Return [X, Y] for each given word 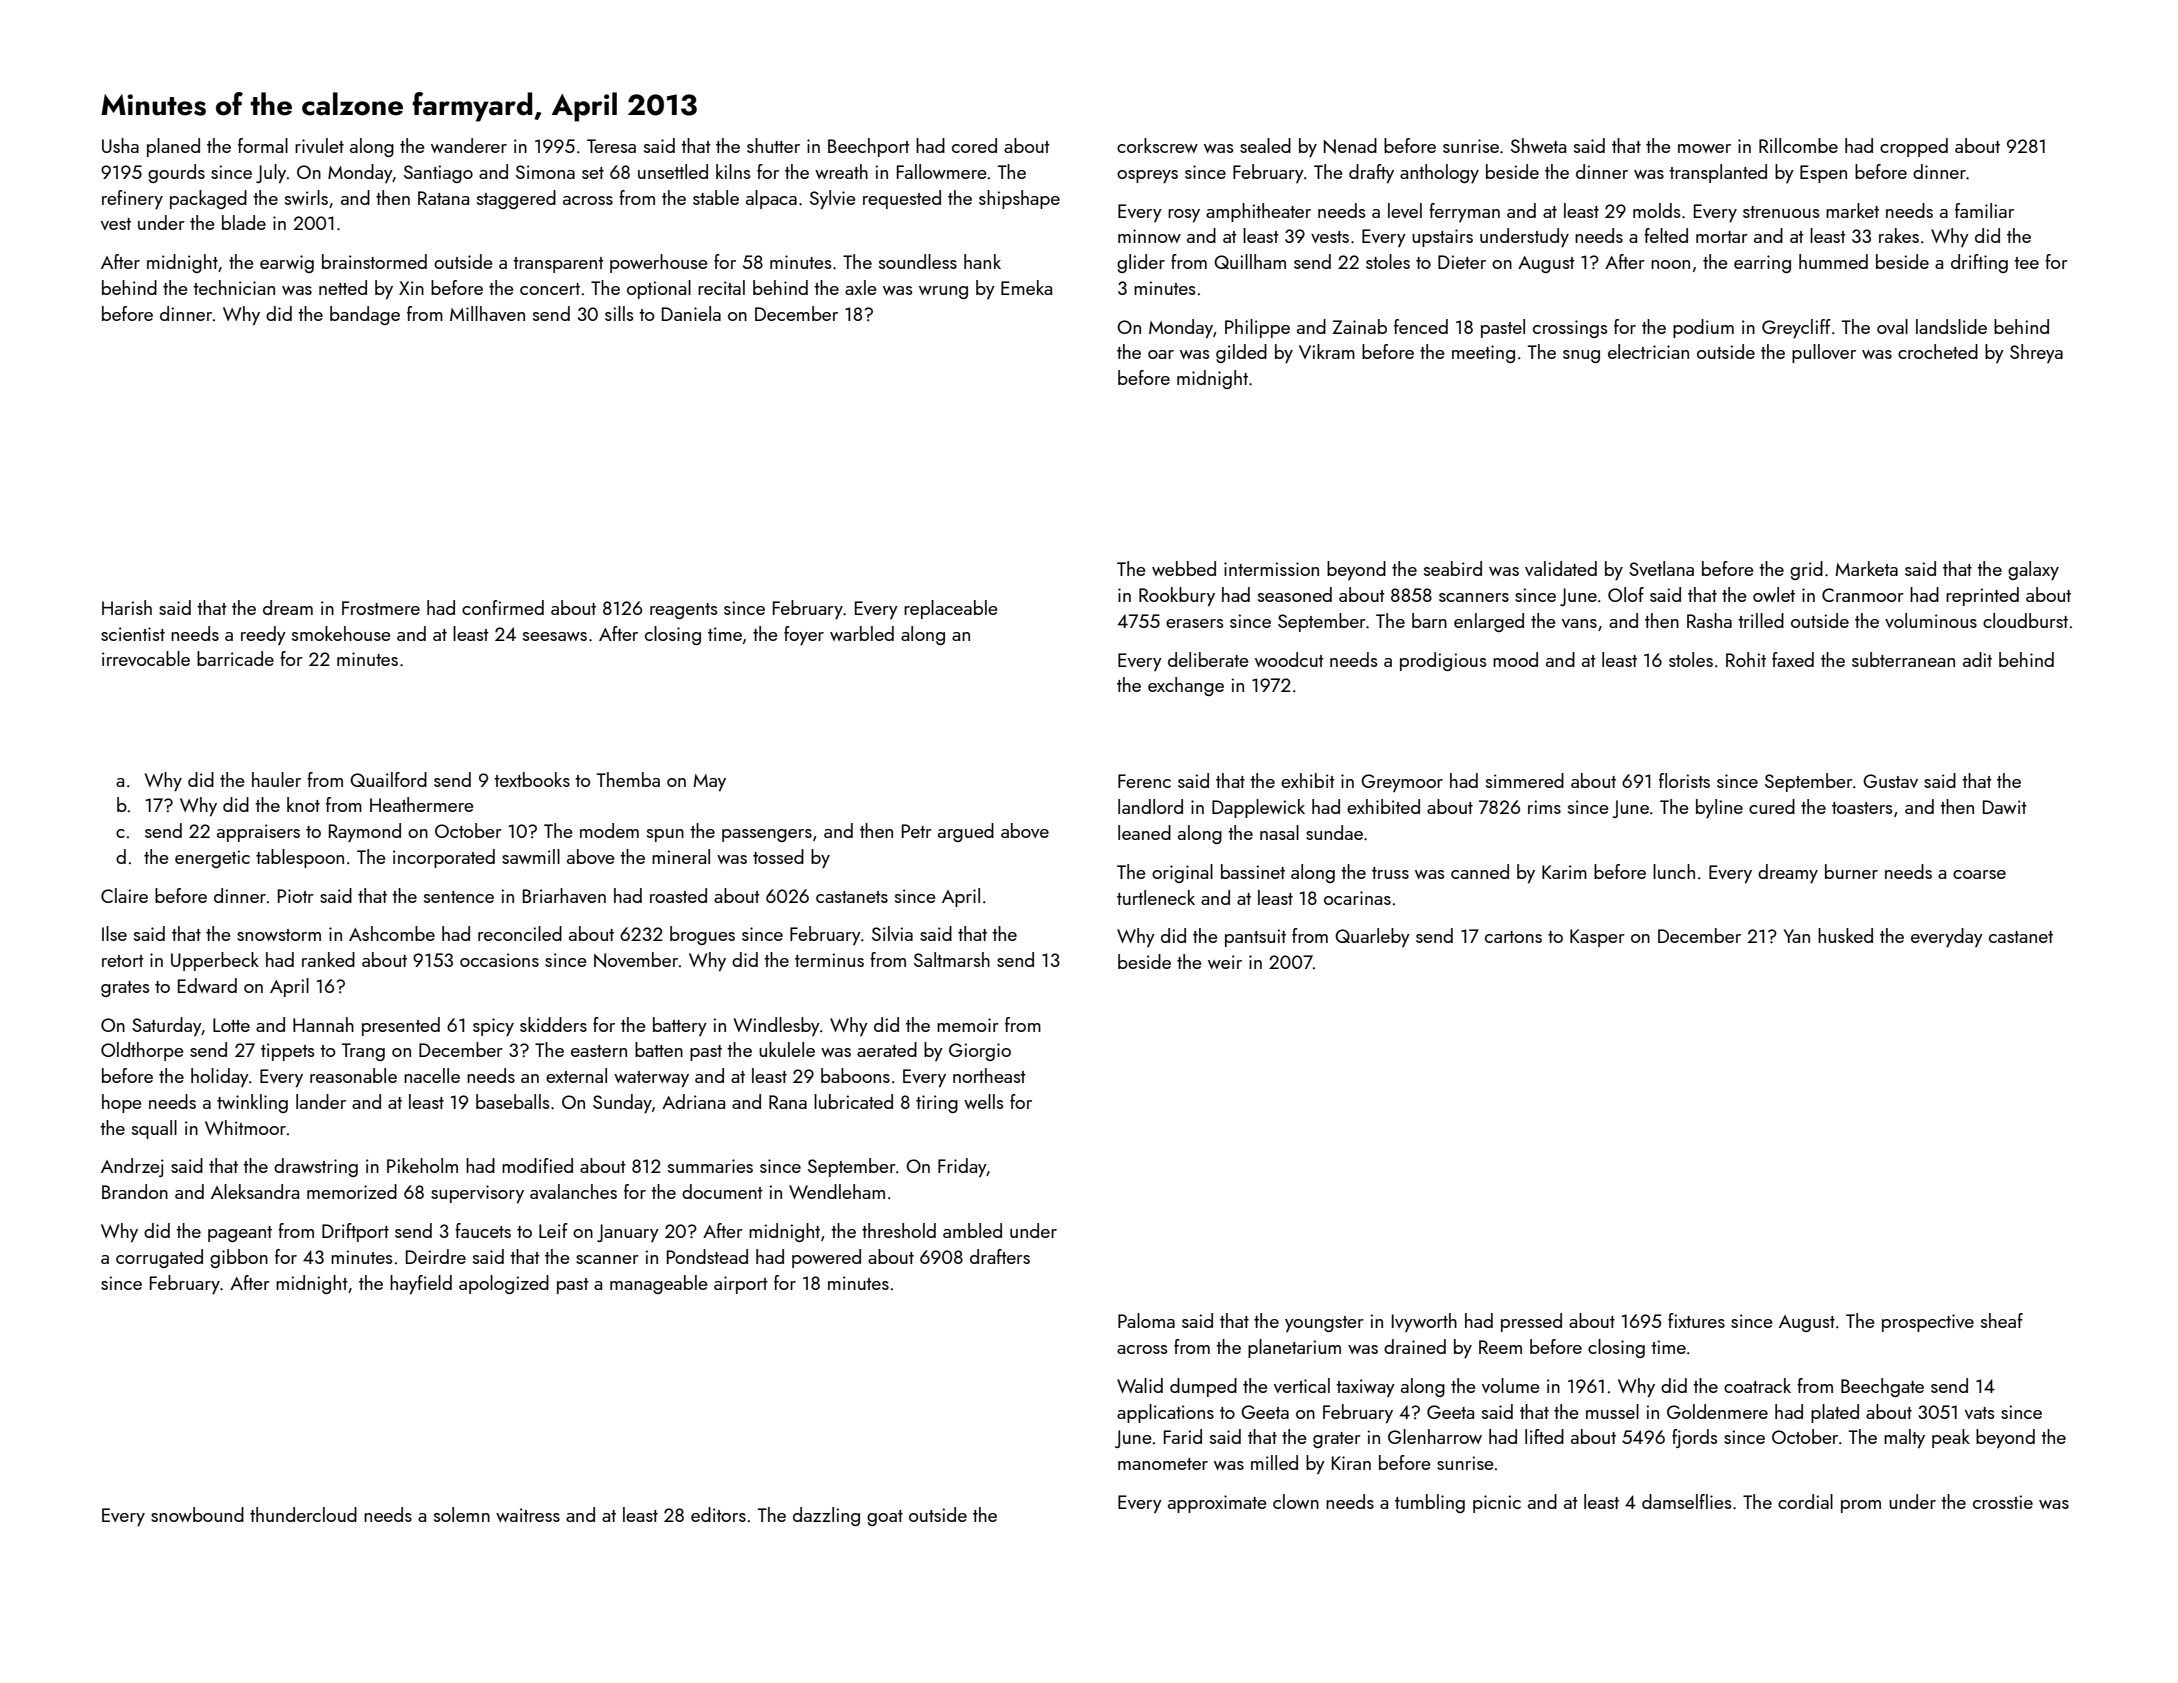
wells [984, 1101]
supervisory [477, 1194]
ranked [328, 959]
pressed [1531, 1322]
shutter [773, 145]
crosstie [2003, 1502]
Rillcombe [1798, 145]
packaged [208, 199]
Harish [127, 607]
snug [1581, 356]
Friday [962, 1167]
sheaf [2002, 1320]
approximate [1217, 1504]
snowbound [197, 1514]
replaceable [951, 609]
